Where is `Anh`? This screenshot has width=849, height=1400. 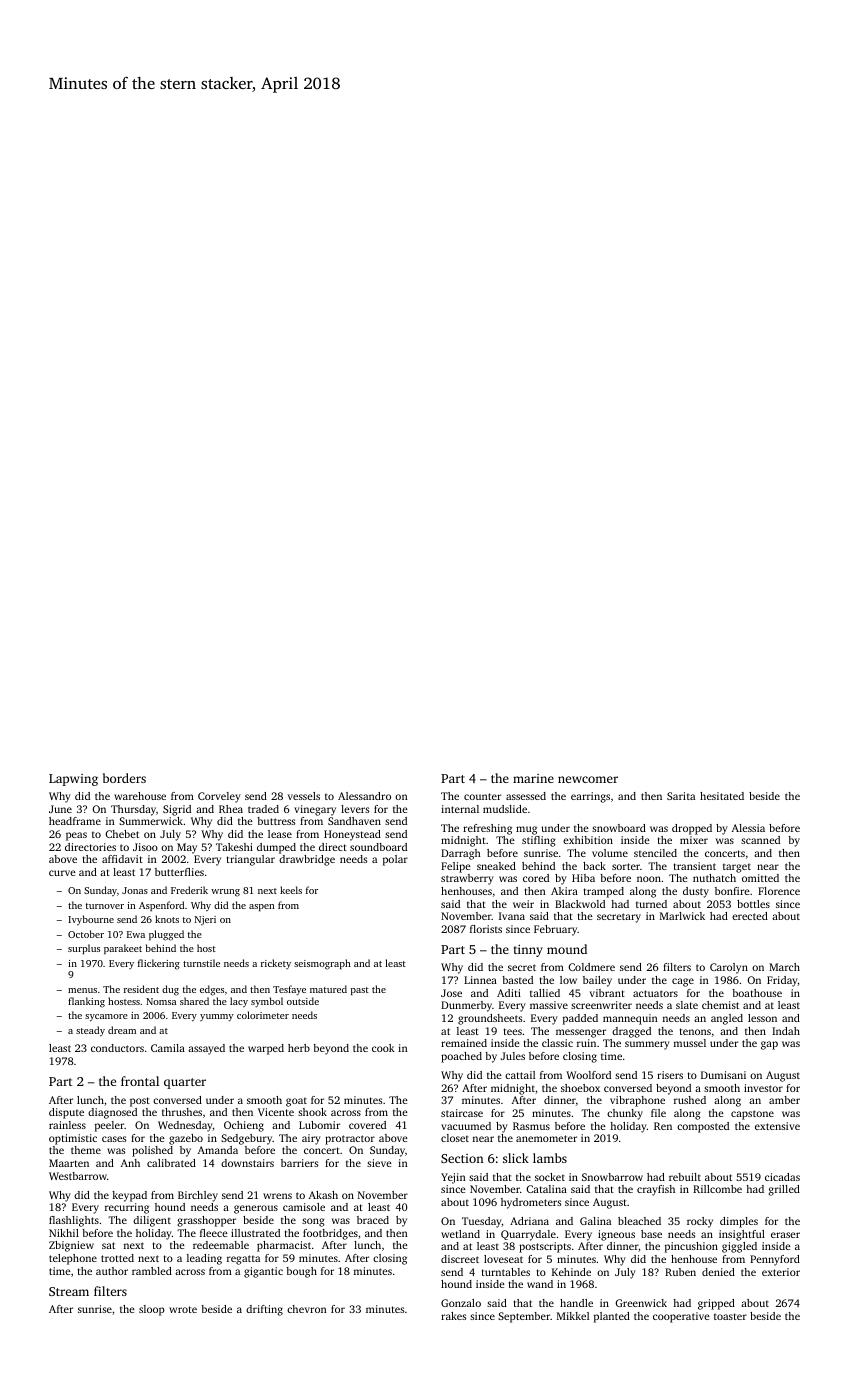
Anh is located at coordinates (130, 1163).
